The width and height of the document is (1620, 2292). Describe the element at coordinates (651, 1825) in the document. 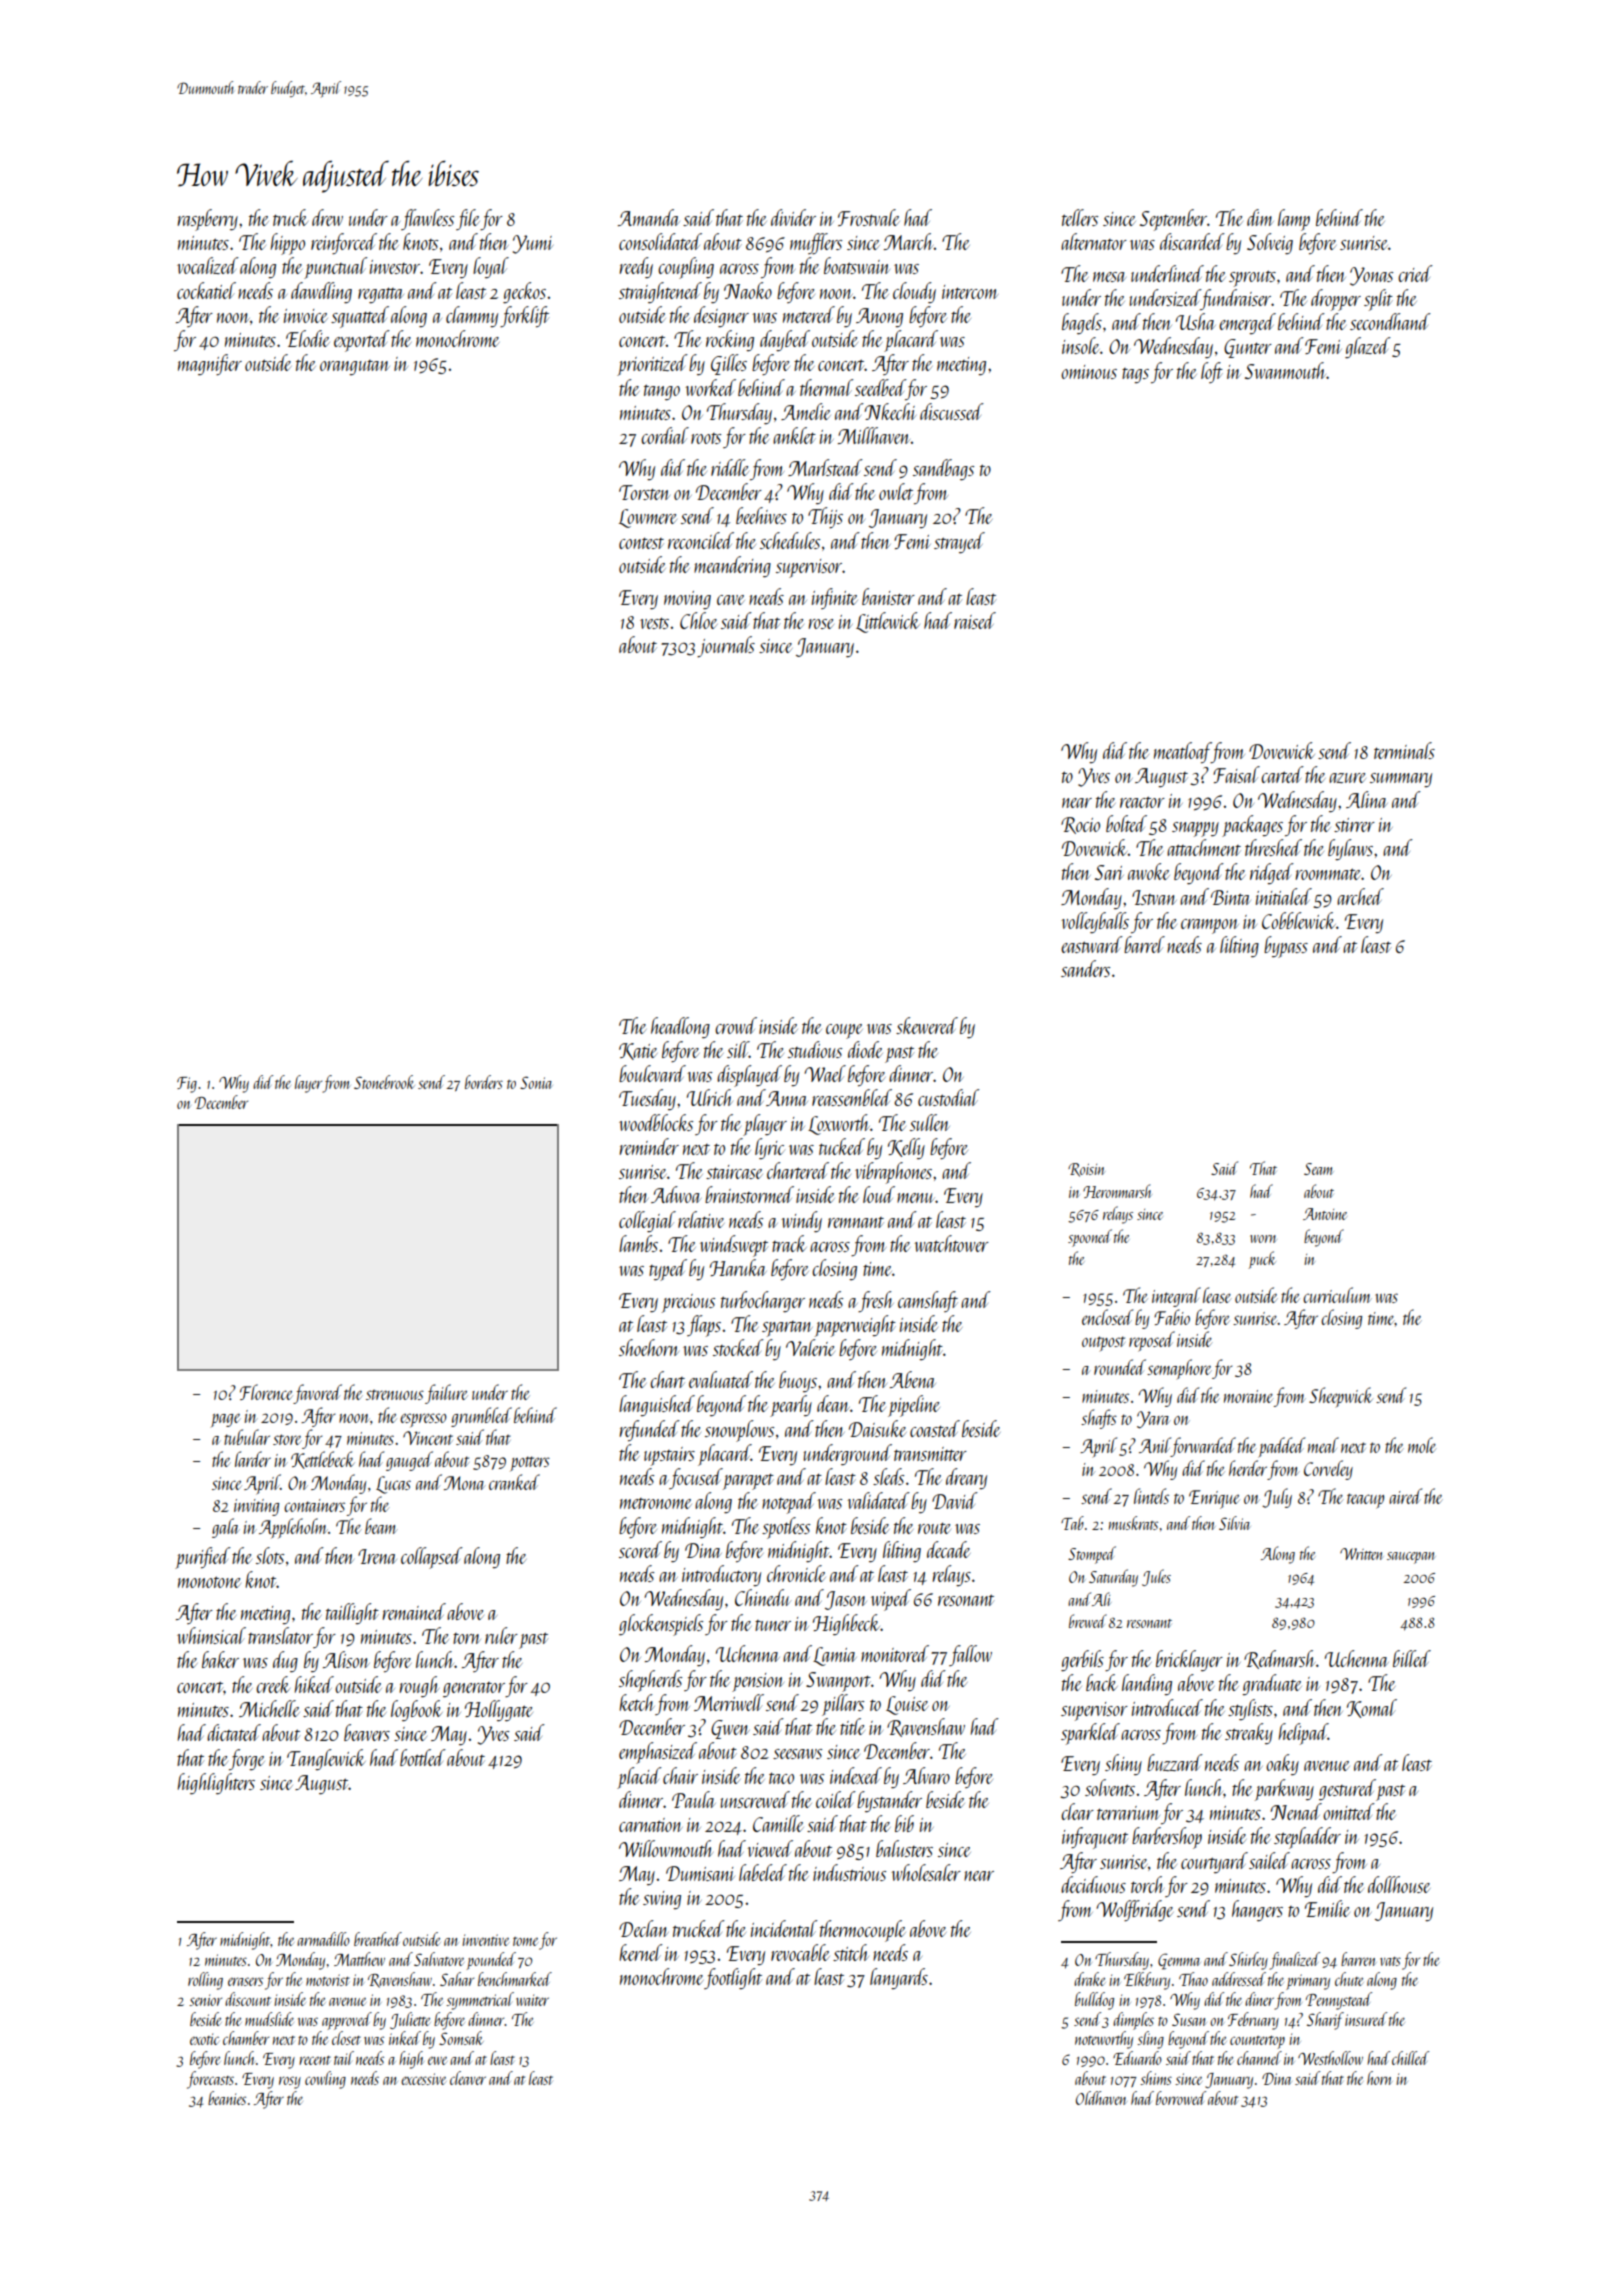

I see `carnation` at that location.
